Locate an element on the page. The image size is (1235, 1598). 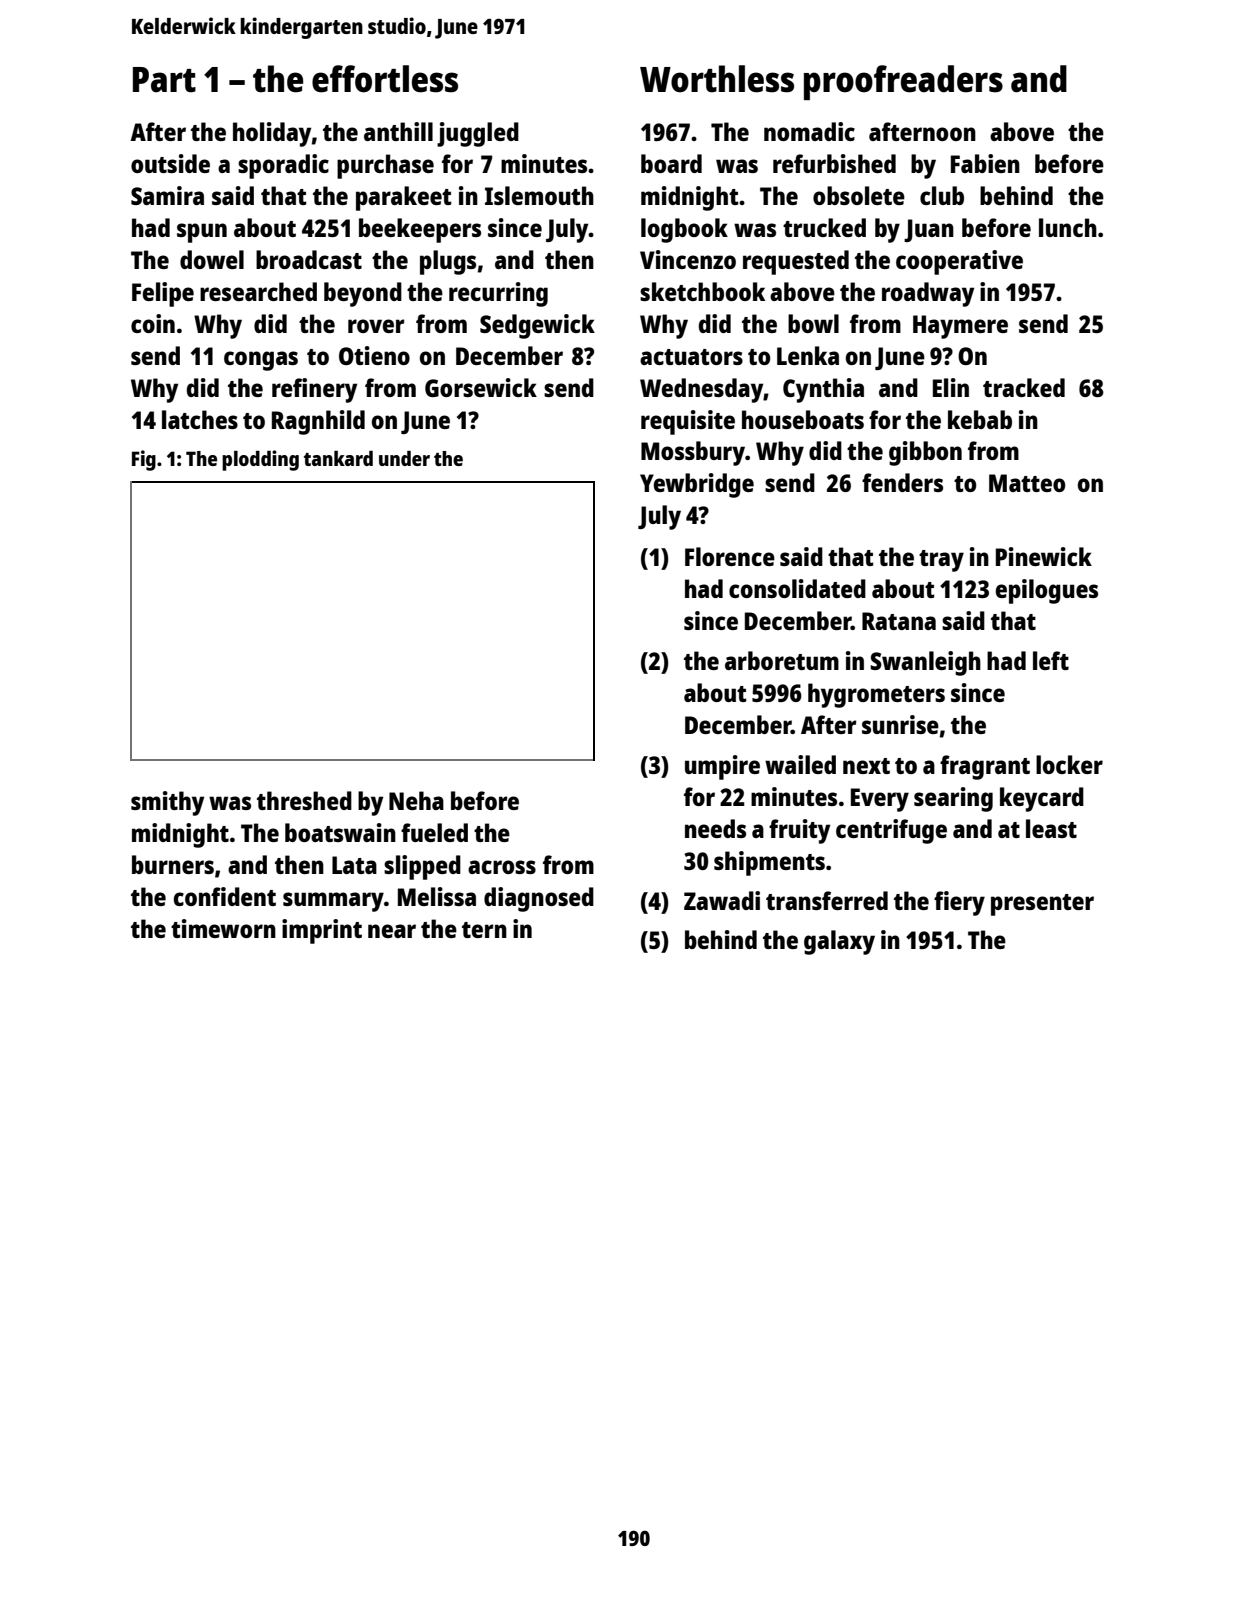
Pinewick is located at coordinates (1044, 556).
